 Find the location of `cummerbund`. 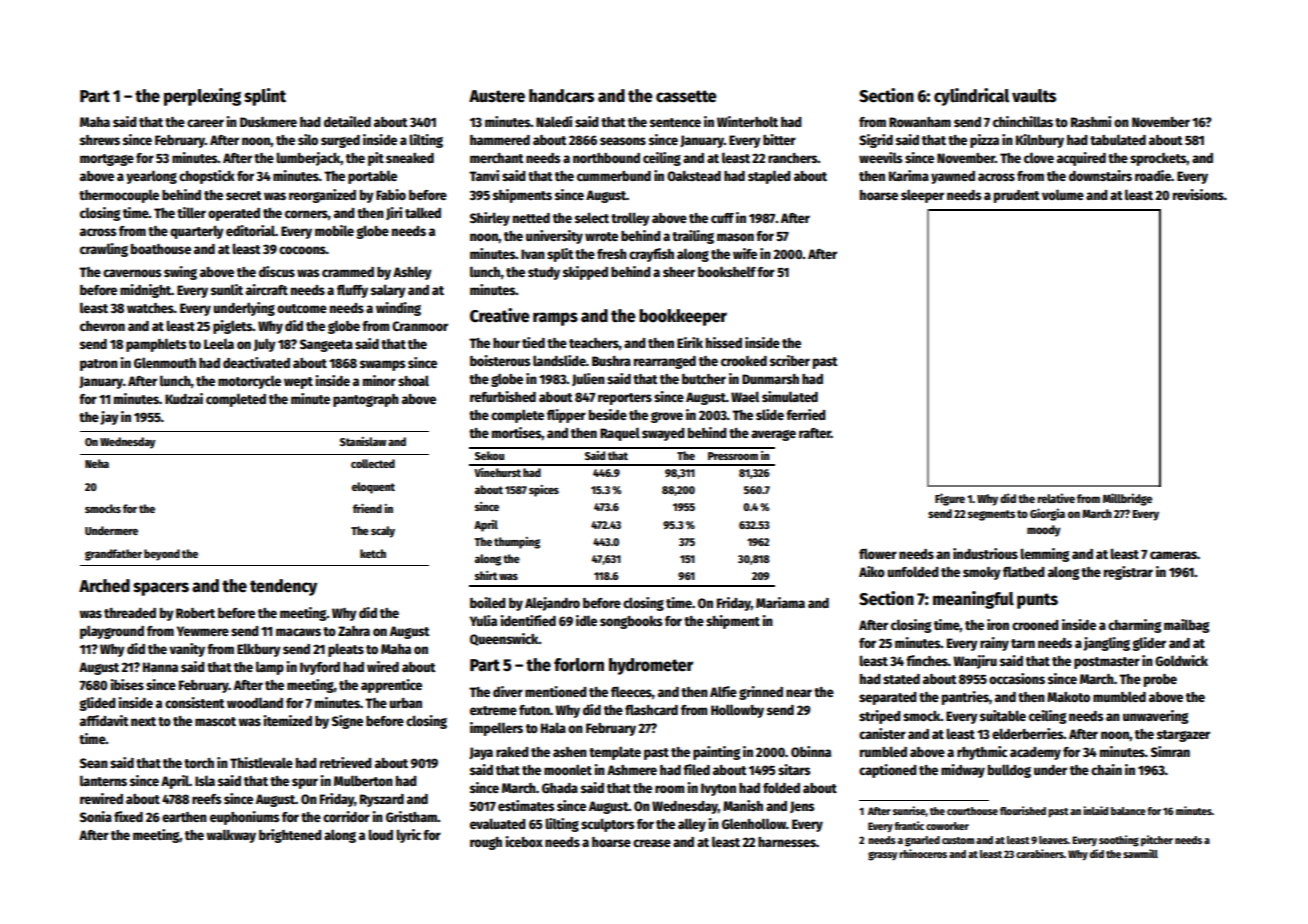

cummerbund is located at coordinates (614, 176).
